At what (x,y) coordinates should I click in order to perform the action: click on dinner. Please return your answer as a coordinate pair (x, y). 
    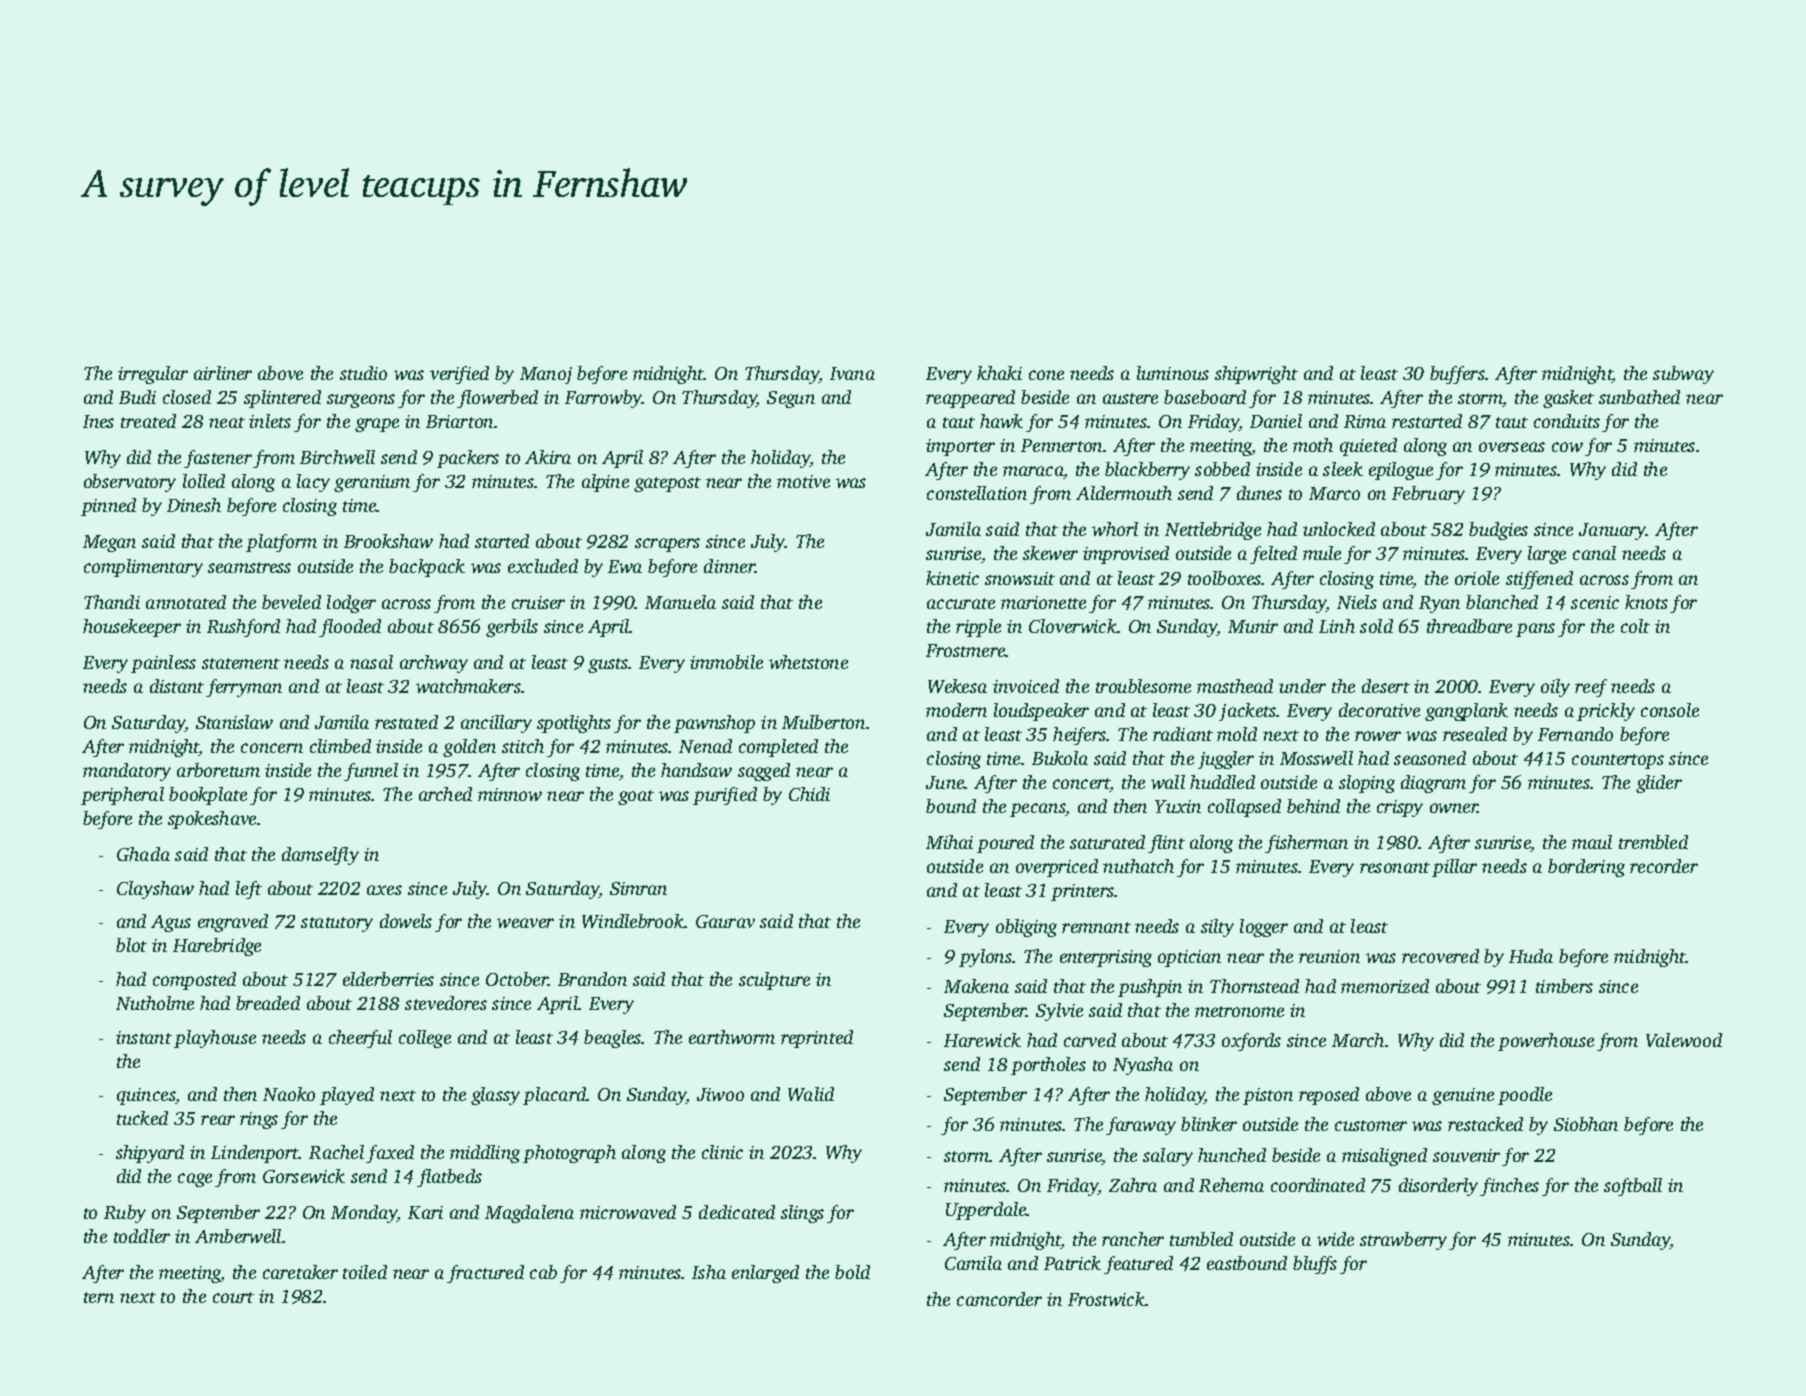
    Looking at the image, I should click on (729, 566).
